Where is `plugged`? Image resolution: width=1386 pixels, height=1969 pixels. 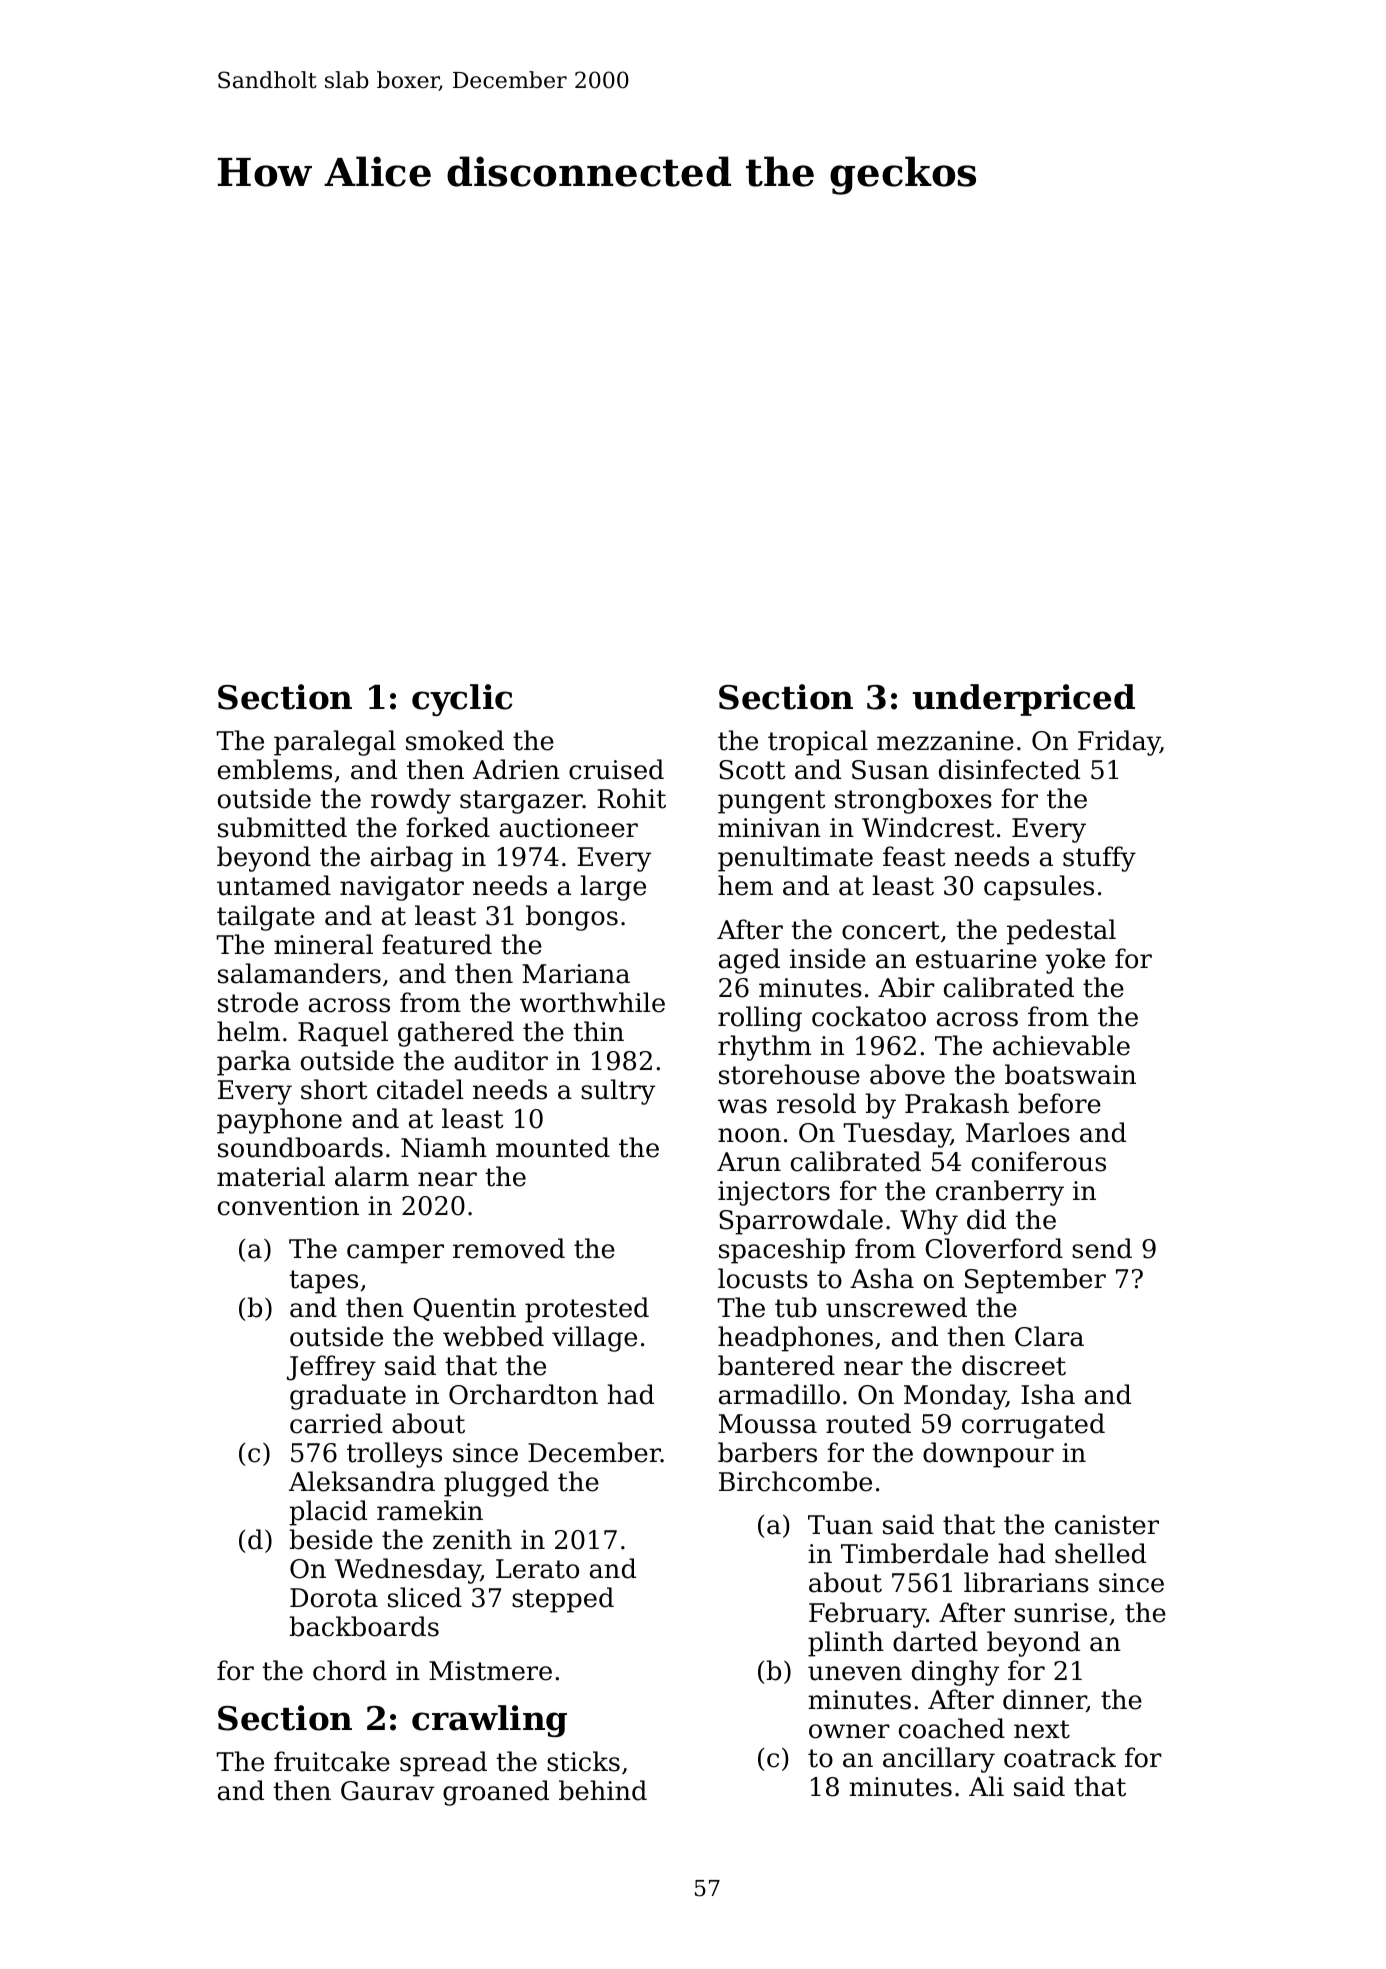
plugged is located at coordinates (496, 1484).
